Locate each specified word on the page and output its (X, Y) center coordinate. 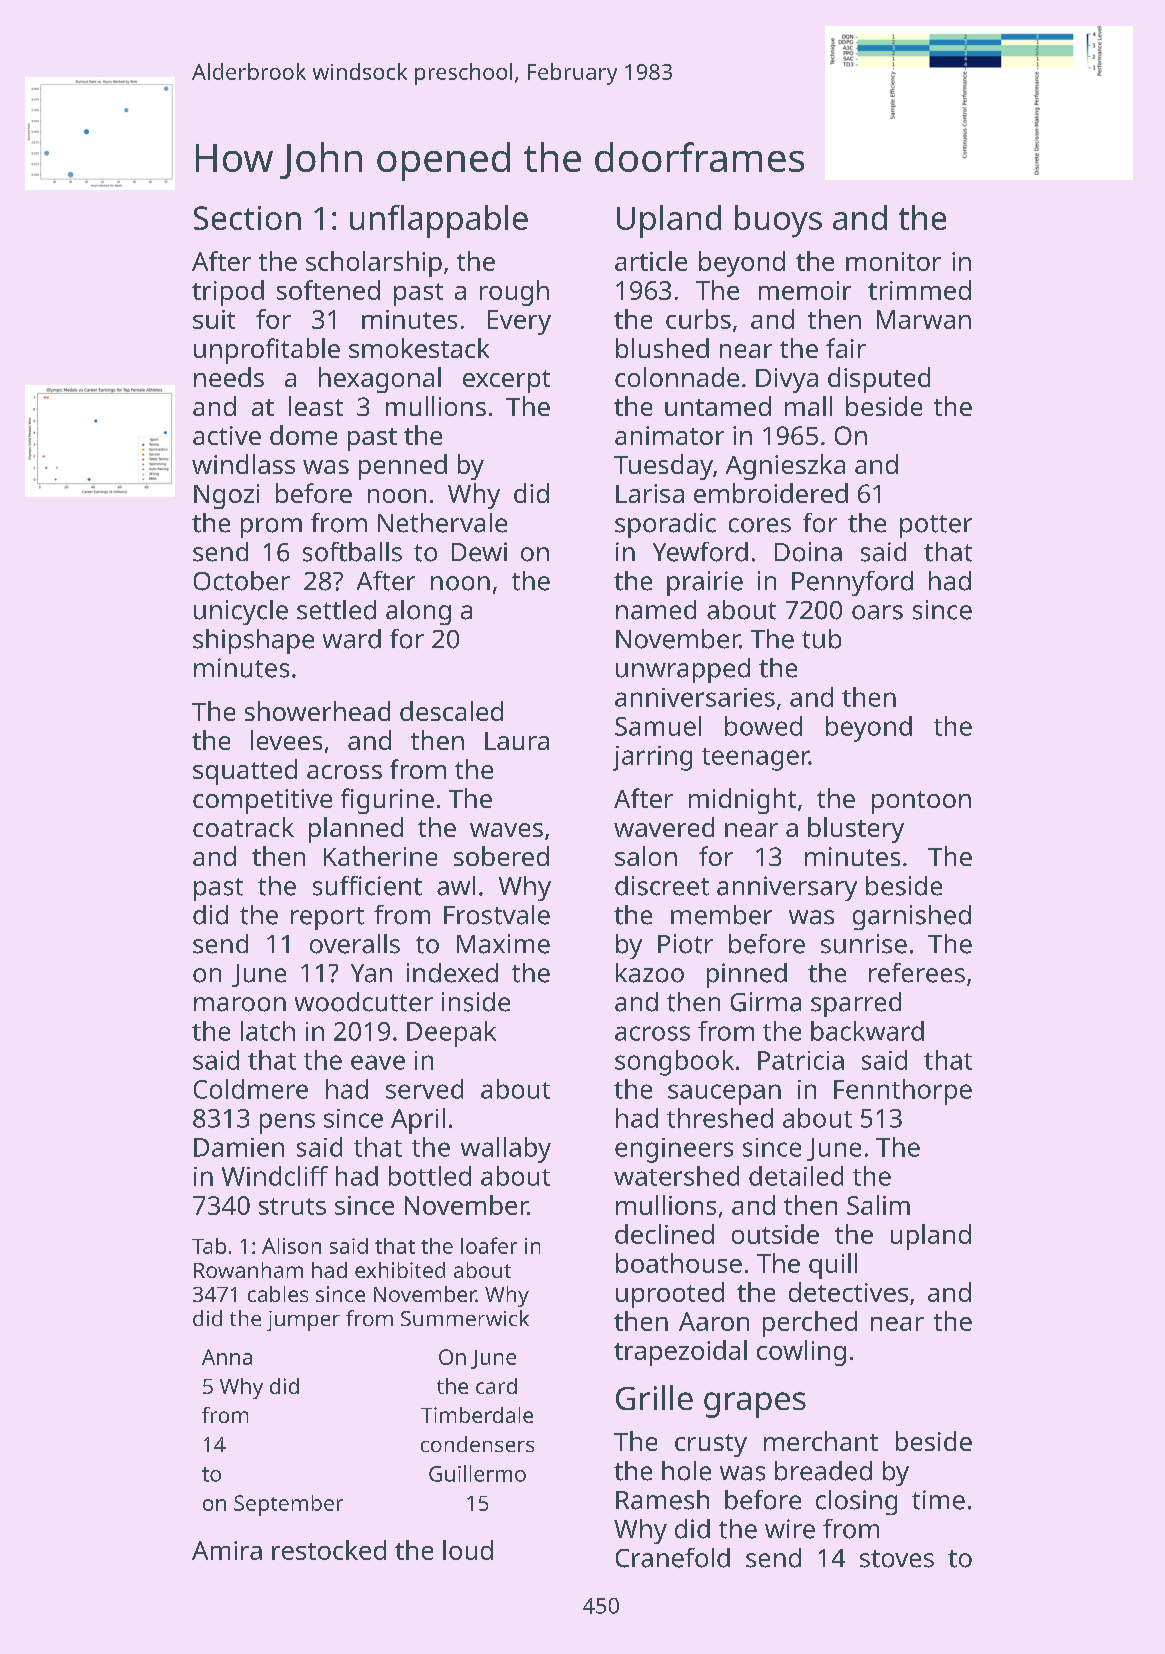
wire (790, 1529)
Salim (878, 1205)
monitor (893, 261)
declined (664, 1234)
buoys (778, 221)
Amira (227, 1550)
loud (468, 1550)
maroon (240, 1004)
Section (247, 218)
